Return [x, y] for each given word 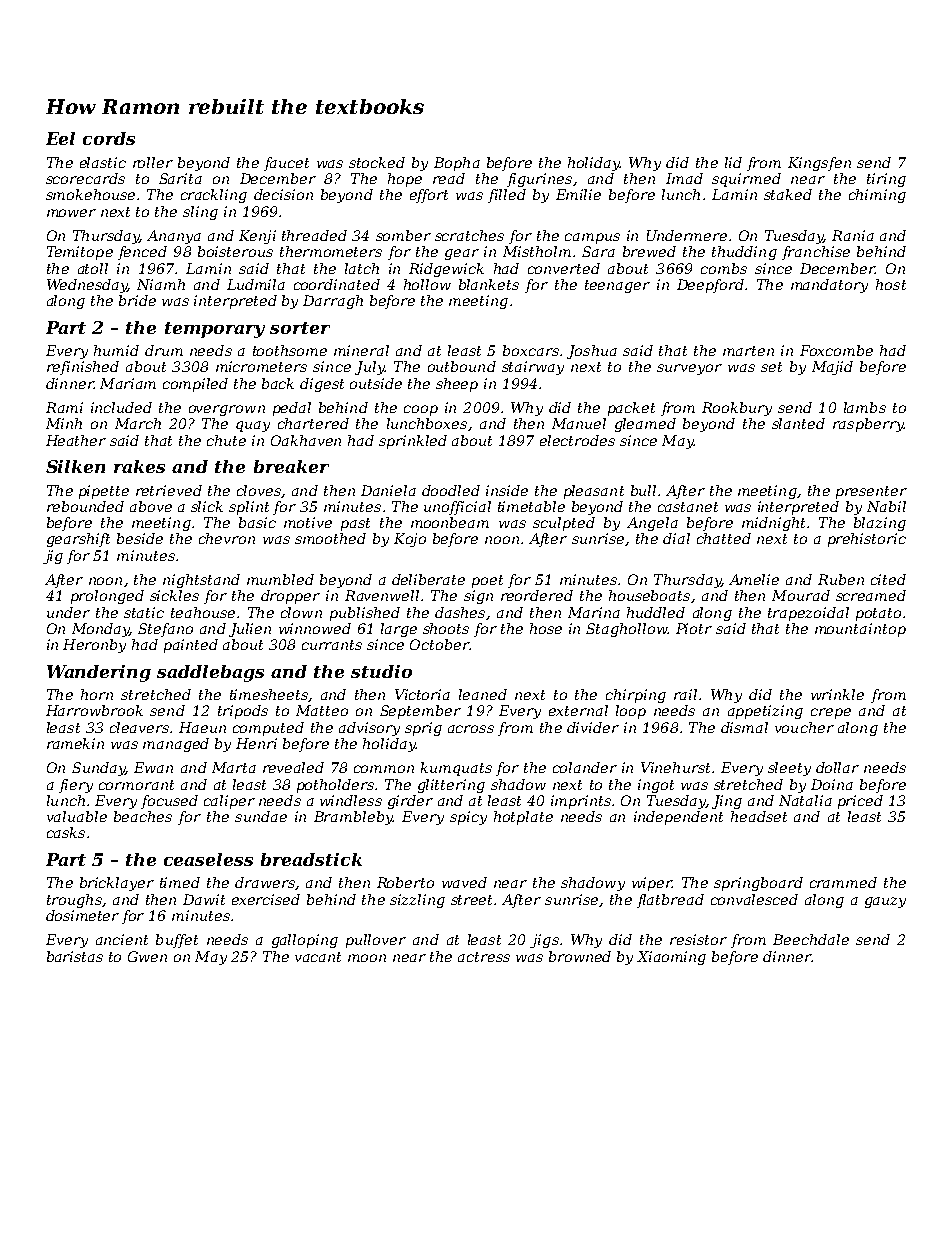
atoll [93, 268]
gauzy [885, 902]
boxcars [531, 350]
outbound [462, 366]
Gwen [147, 956]
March [138, 423]
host [891, 284]
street [471, 900]
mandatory [829, 286]
